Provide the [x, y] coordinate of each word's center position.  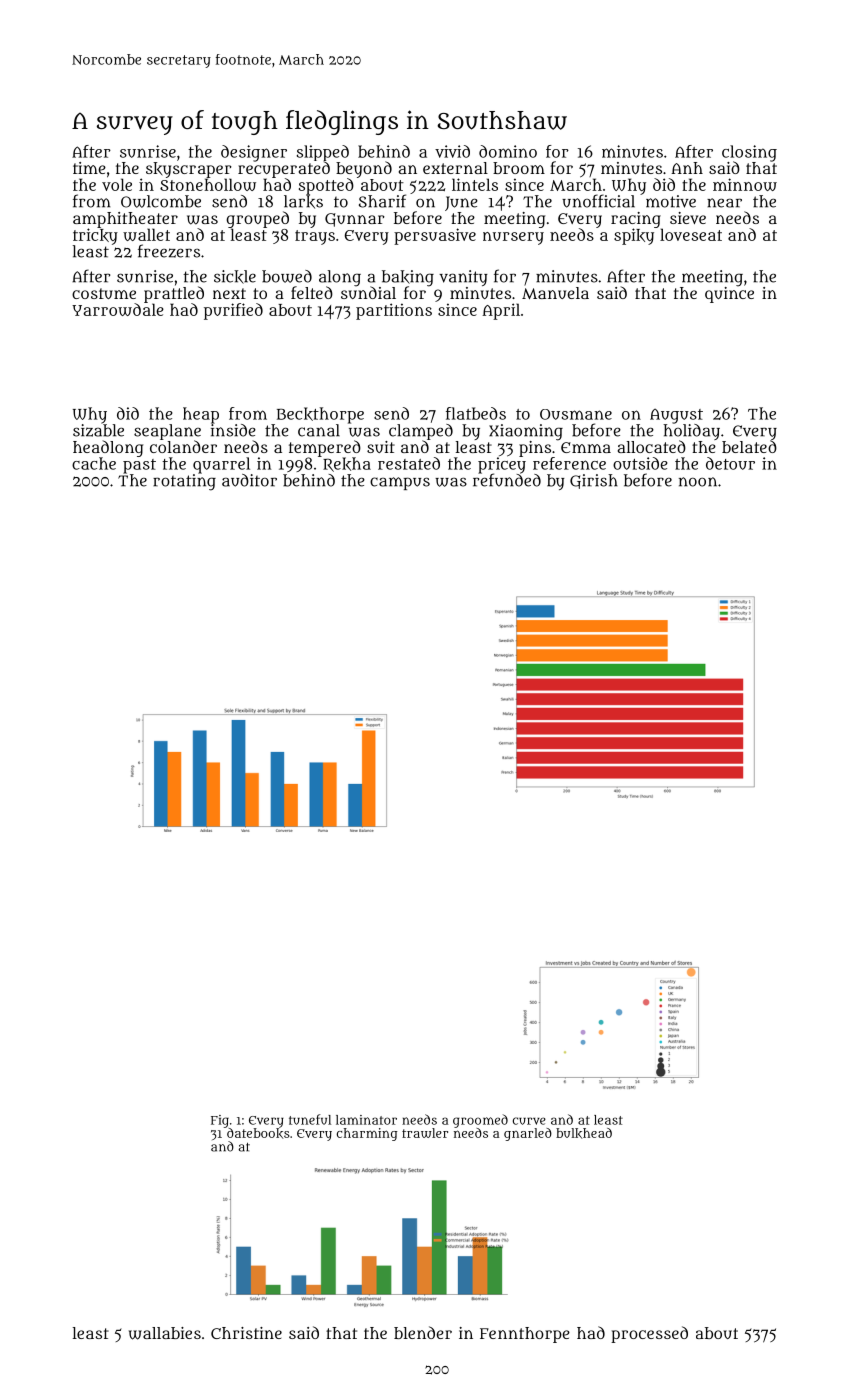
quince [729, 294]
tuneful [310, 1119]
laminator [366, 1120]
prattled [174, 294]
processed [649, 1334]
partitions [394, 311]
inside [233, 430]
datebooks [258, 1133]
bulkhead [584, 1133]
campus [400, 483]
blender [423, 1332]
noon [698, 482]
